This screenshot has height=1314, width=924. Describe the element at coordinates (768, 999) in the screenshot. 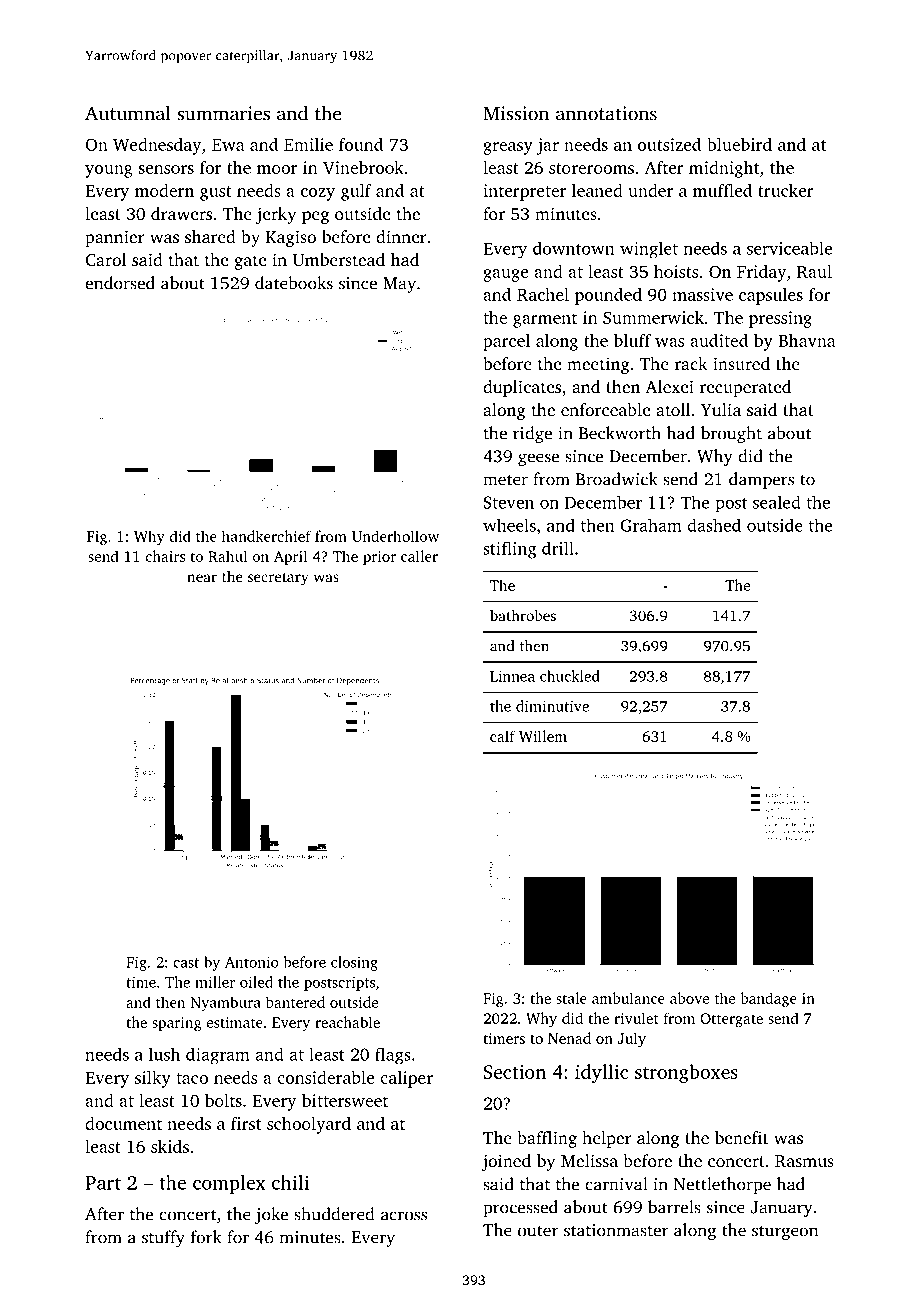

I see `bandage` at that location.
